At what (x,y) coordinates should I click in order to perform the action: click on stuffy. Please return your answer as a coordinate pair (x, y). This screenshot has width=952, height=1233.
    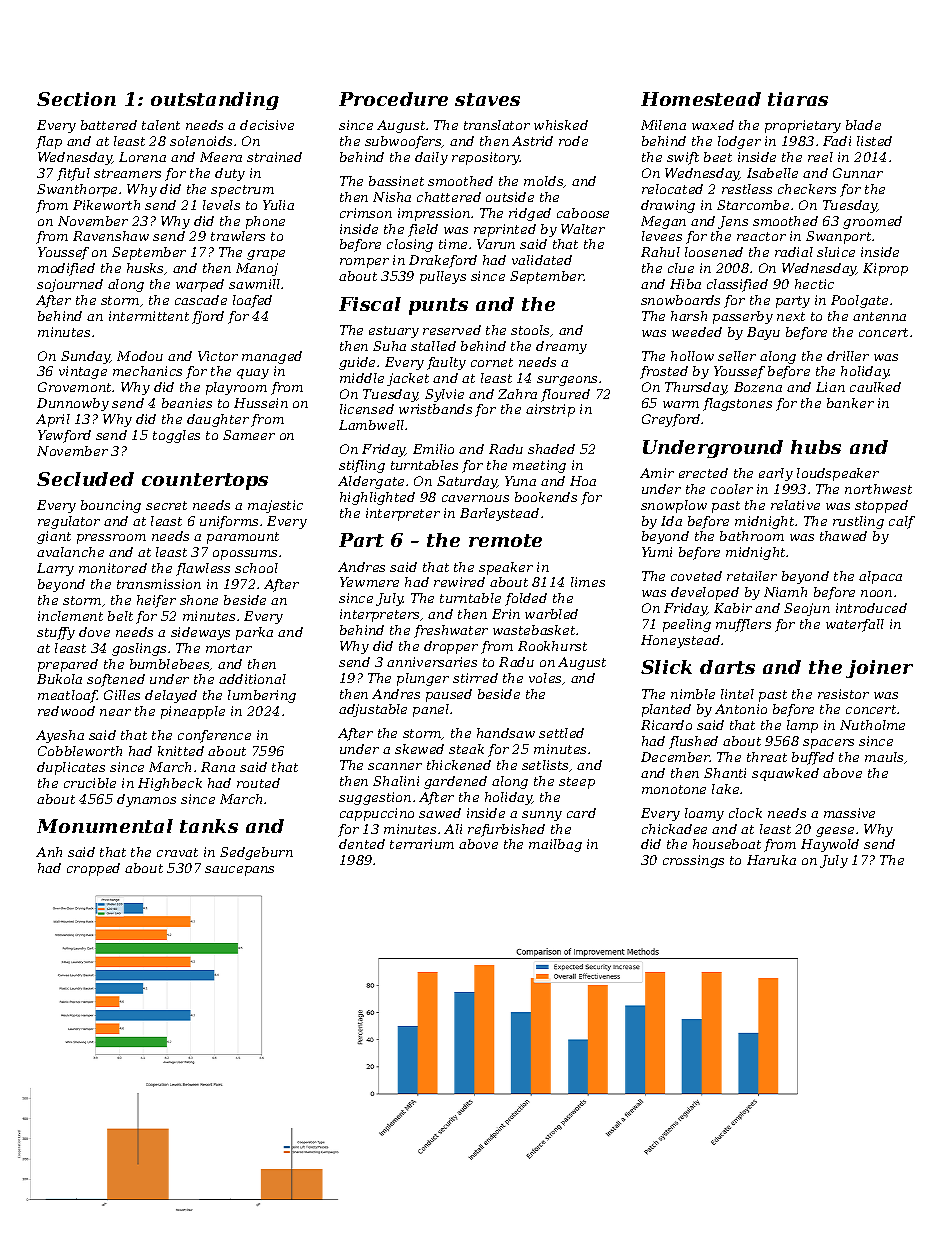
    Looking at the image, I should click on (56, 633).
